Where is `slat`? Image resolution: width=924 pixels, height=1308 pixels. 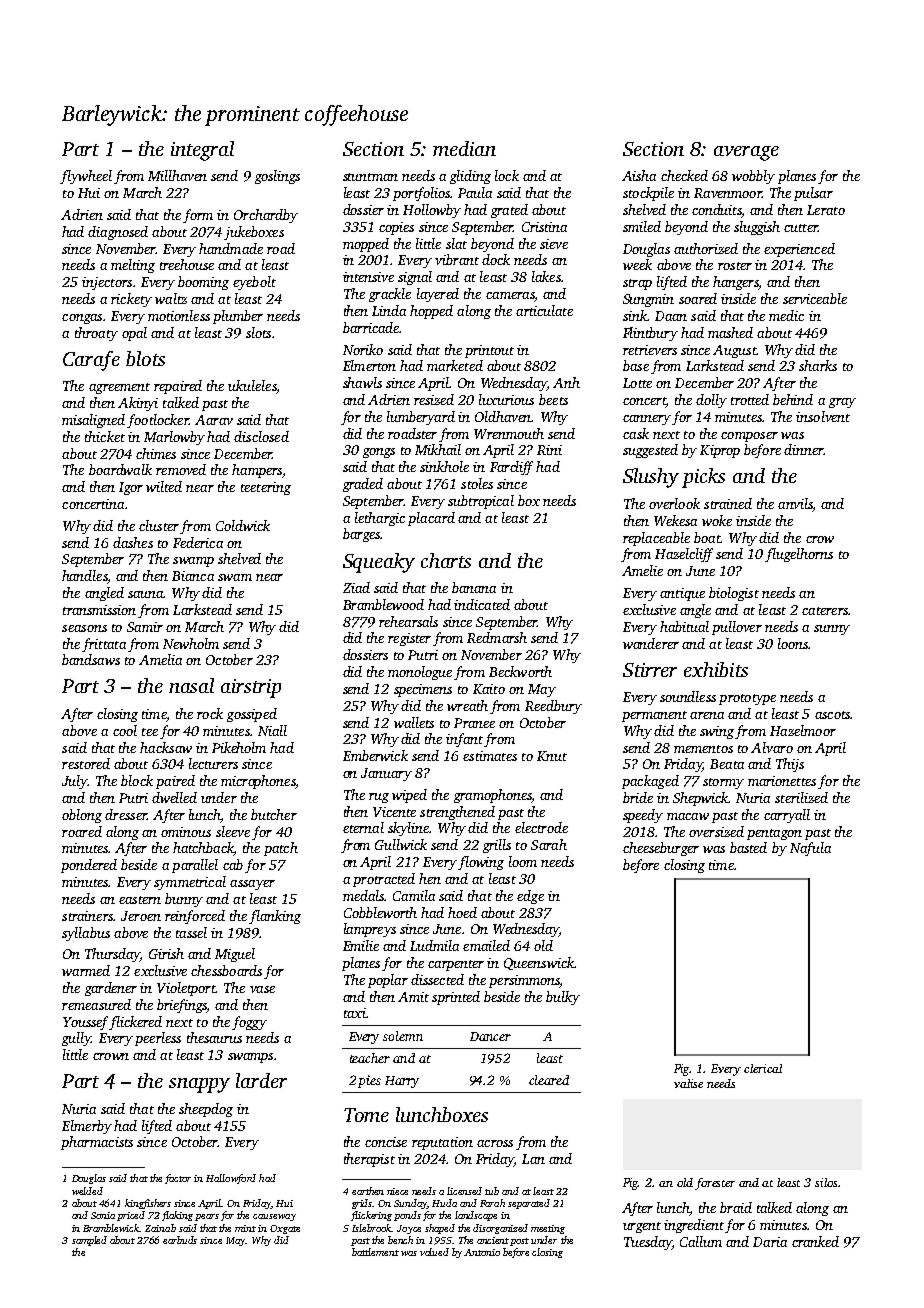 slat is located at coordinates (456, 243).
